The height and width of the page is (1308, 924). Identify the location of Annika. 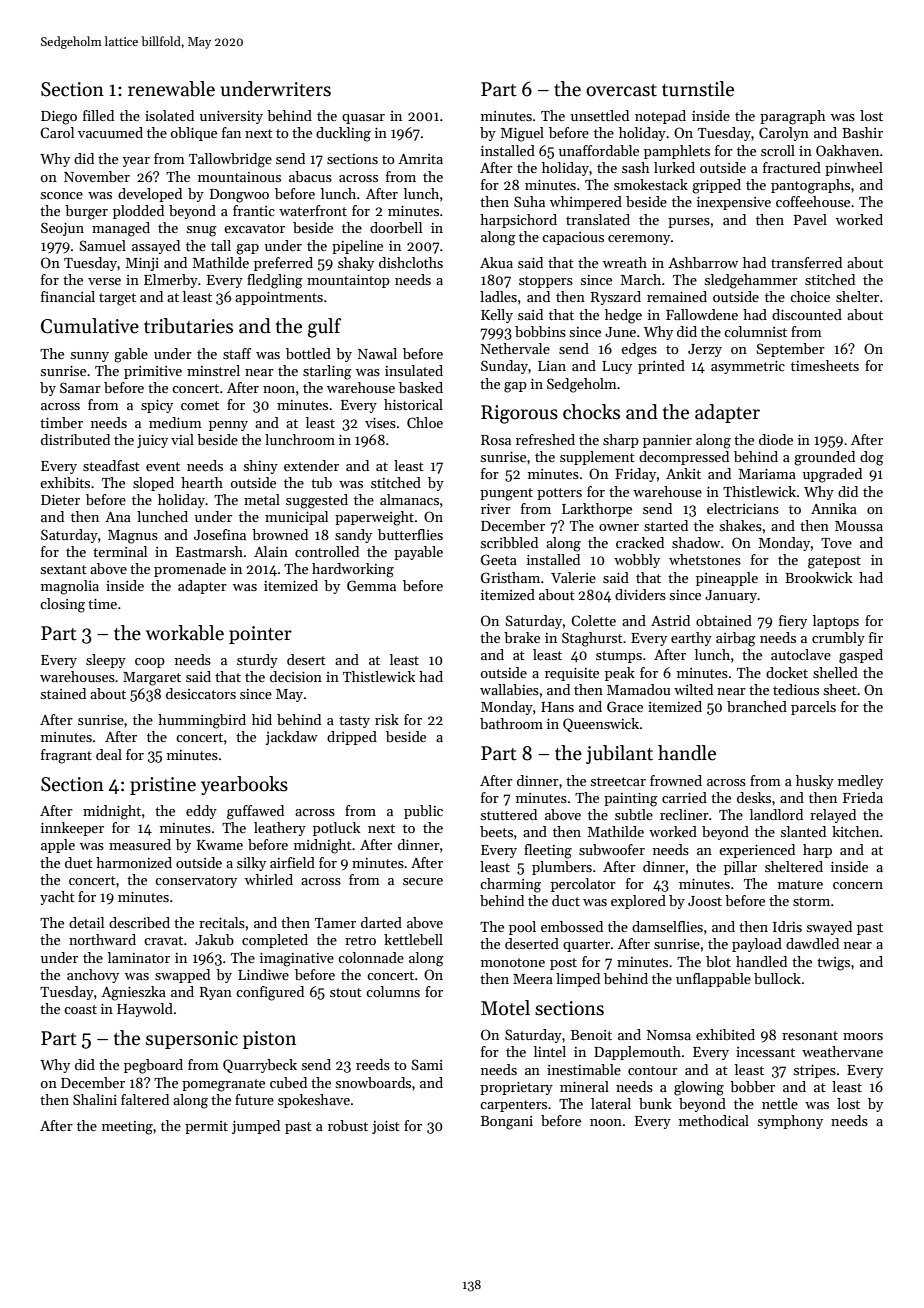
(834, 508).
